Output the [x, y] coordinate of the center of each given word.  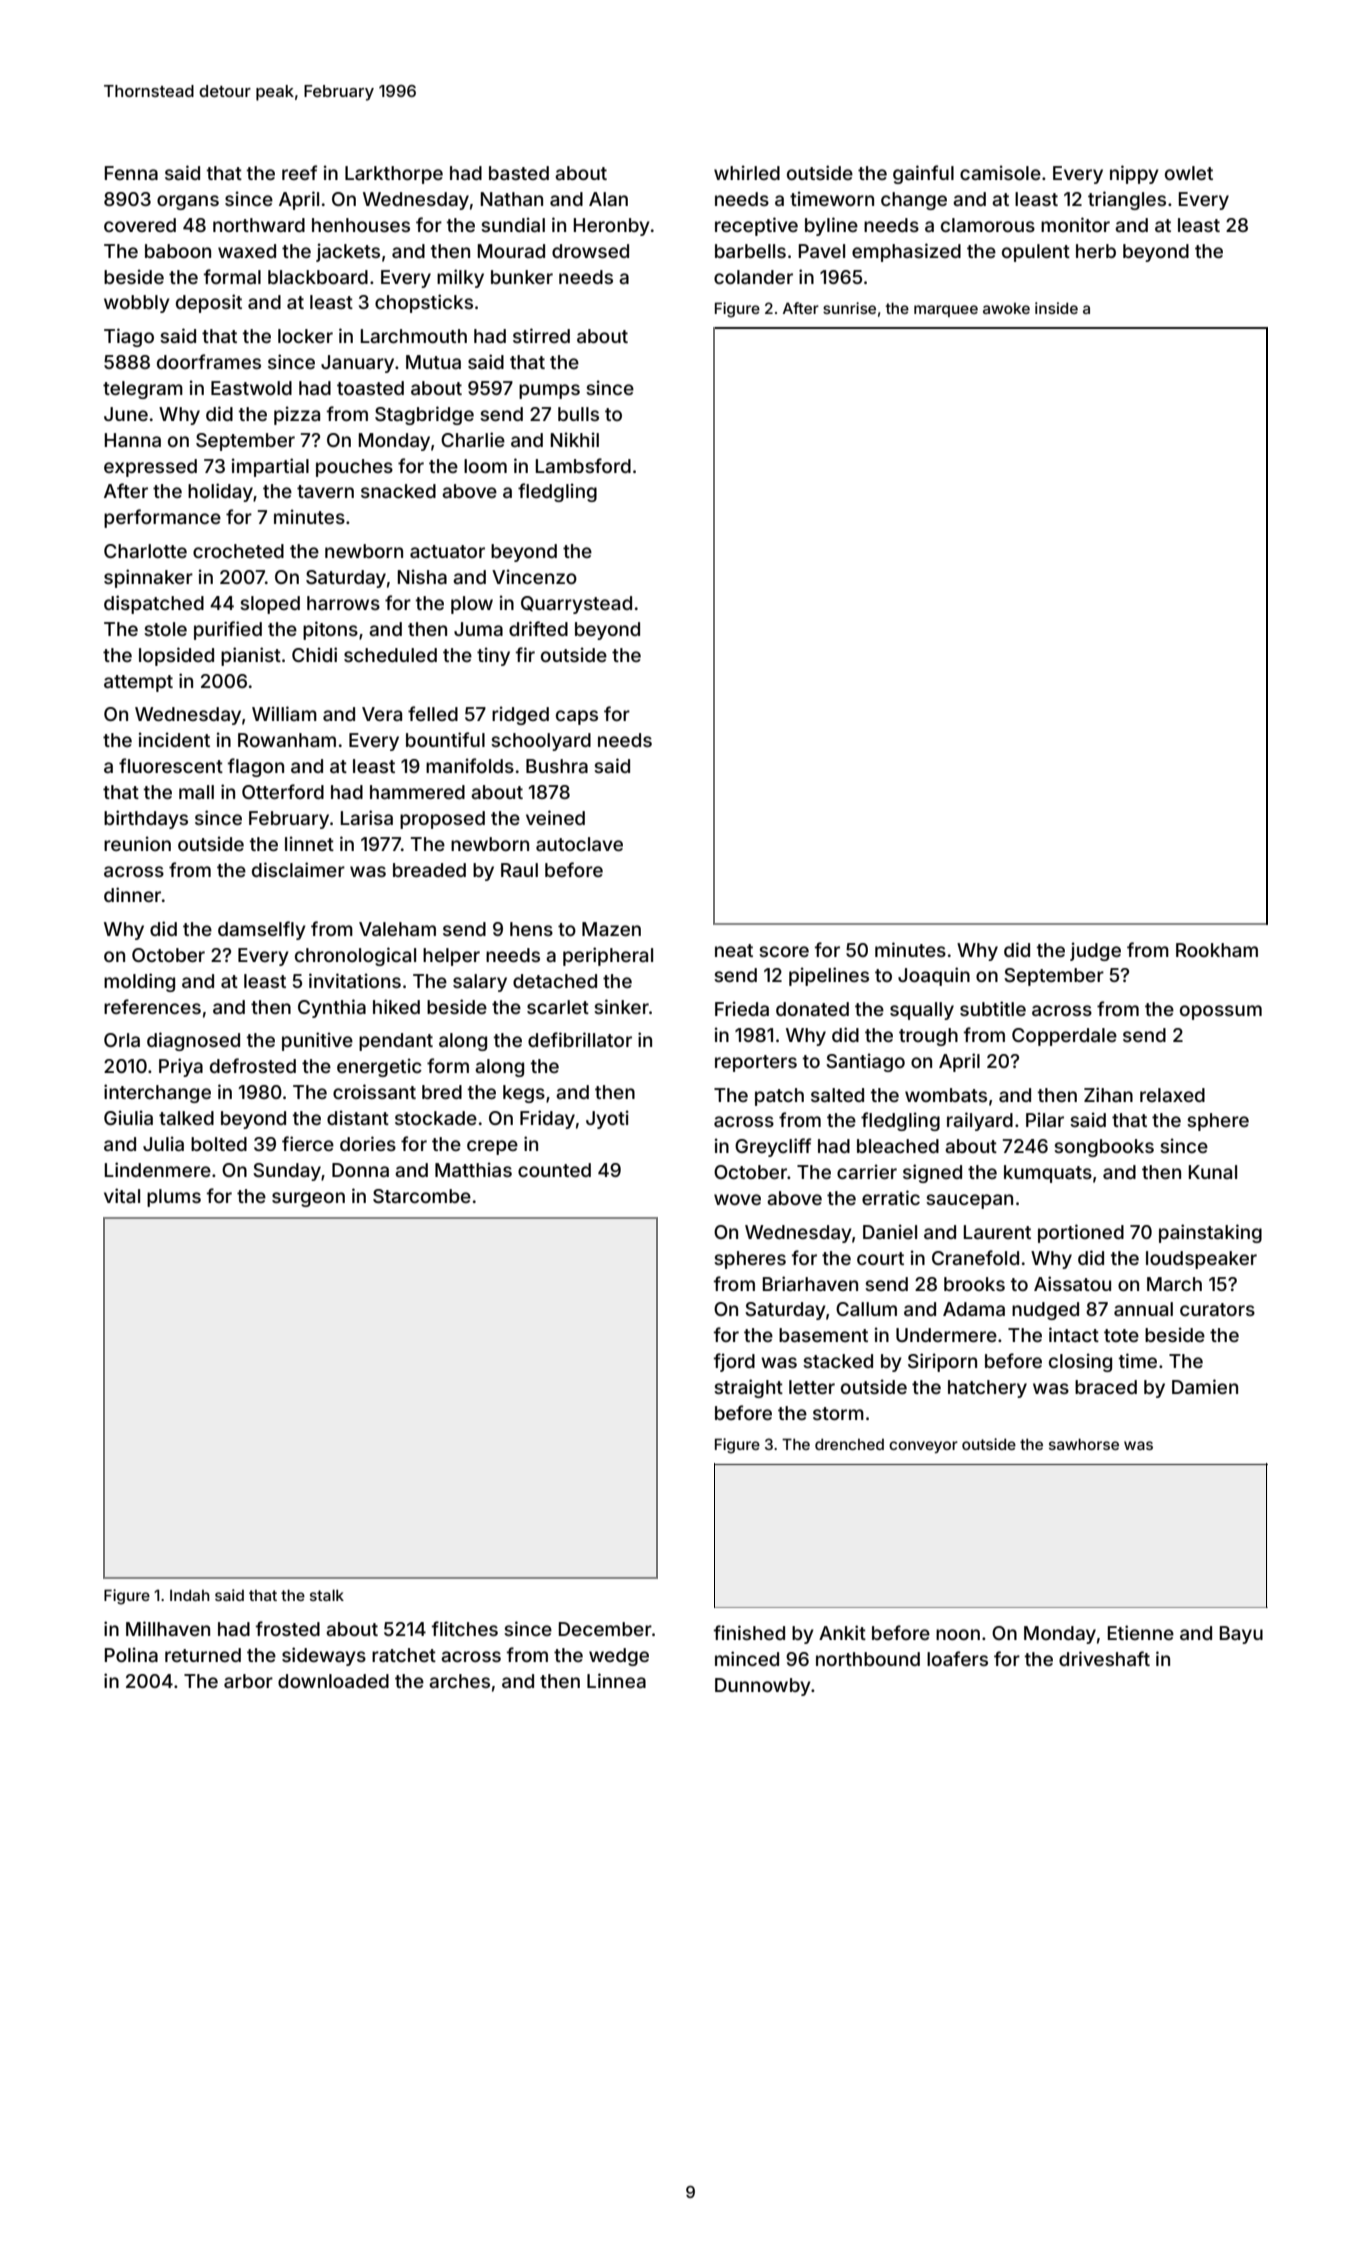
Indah [190, 1595]
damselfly [262, 930]
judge [1095, 951]
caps [577, 717]
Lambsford [583, 465]
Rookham [1217, 950]
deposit [209, 303]
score [784, 951]
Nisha [422, 576]
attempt [138, 683]
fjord [734, 1362]
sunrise [849, 308]
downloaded [333, 1681]
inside [1056, 308]
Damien [1205, 1386]
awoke [1006, 308]
